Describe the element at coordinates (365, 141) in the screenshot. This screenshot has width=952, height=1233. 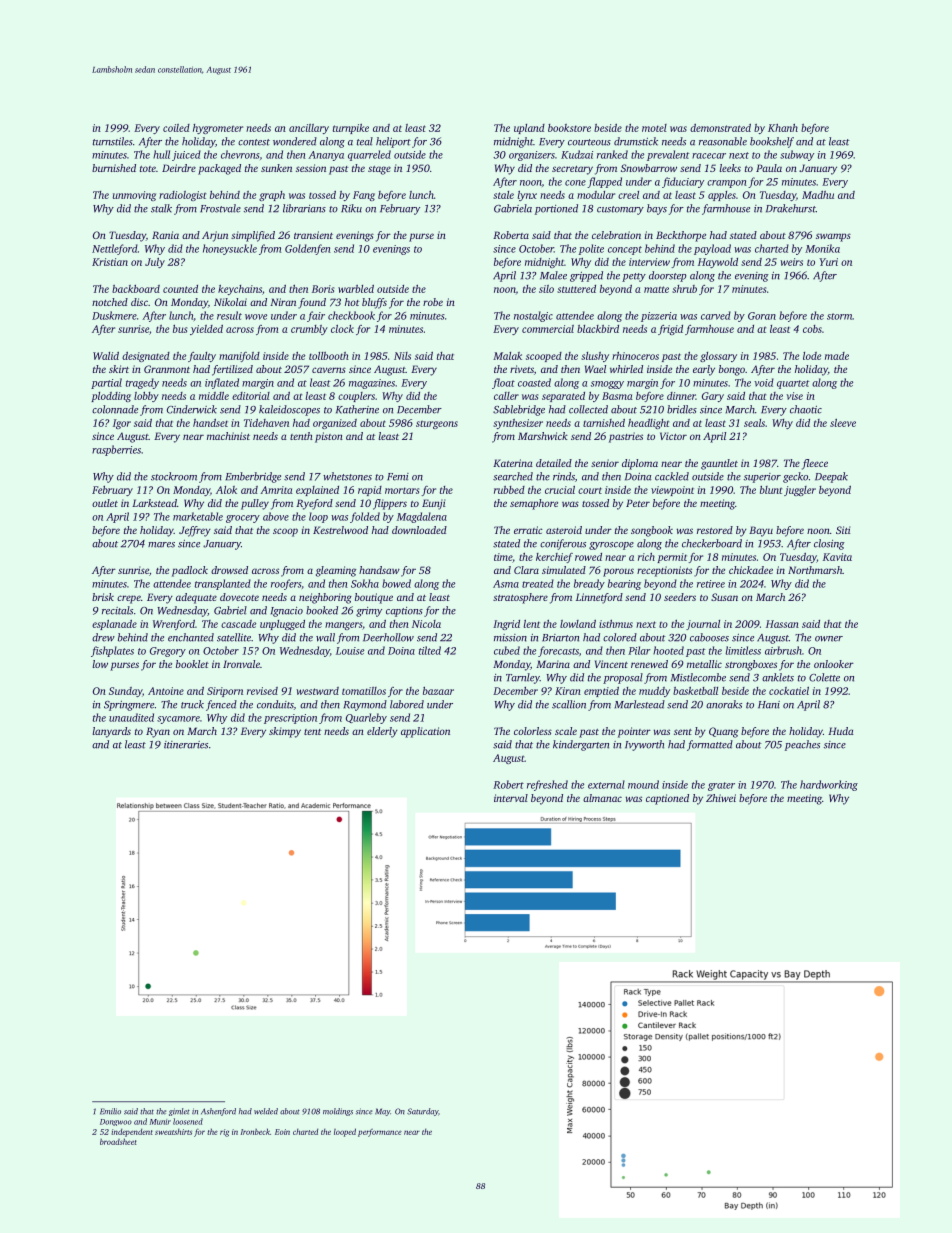
I see `teal` at that location.
